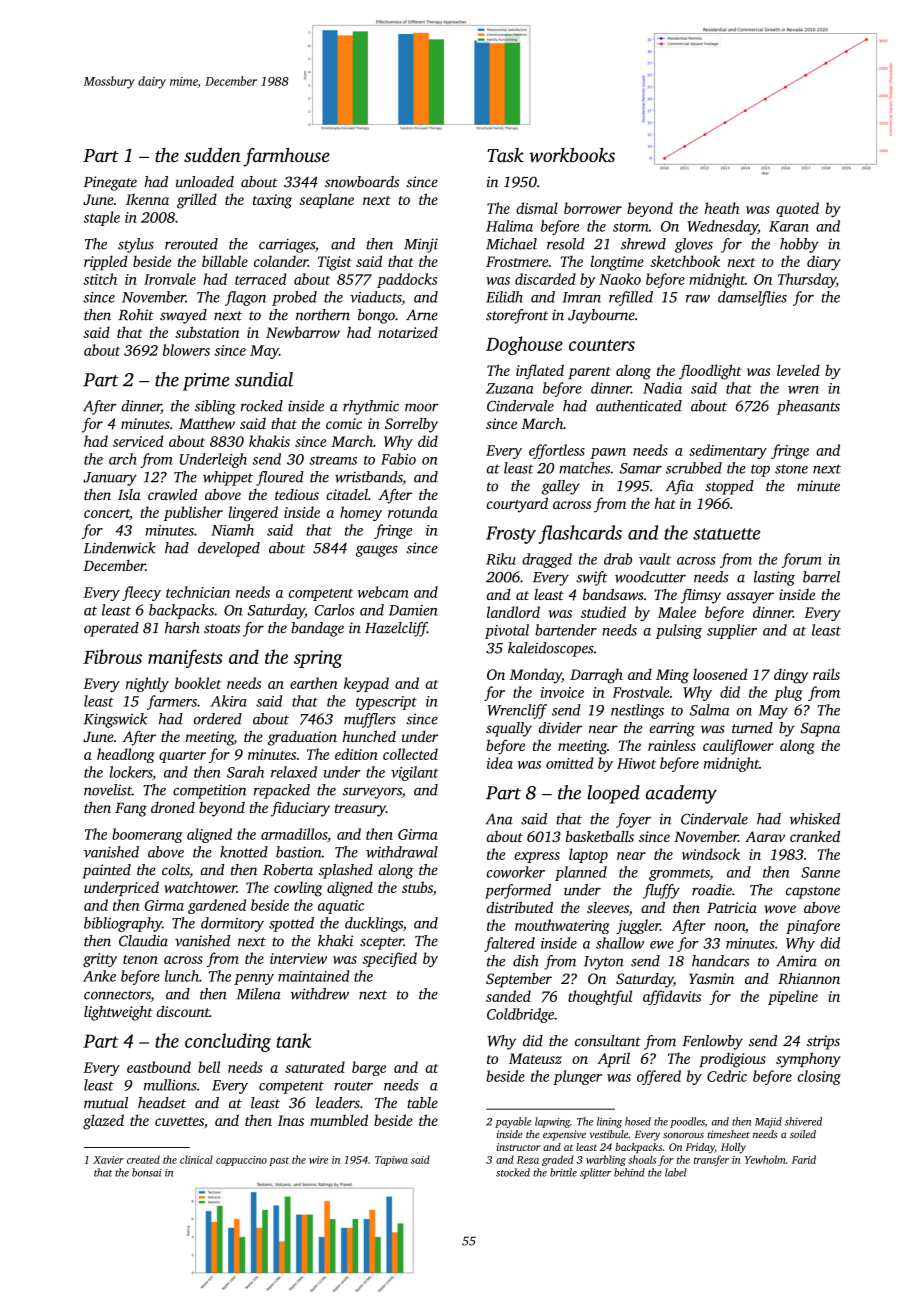  What do you see at coordinates (286, 157) in the page?
I see `farmhouse` at bounding box center [286, 157].
